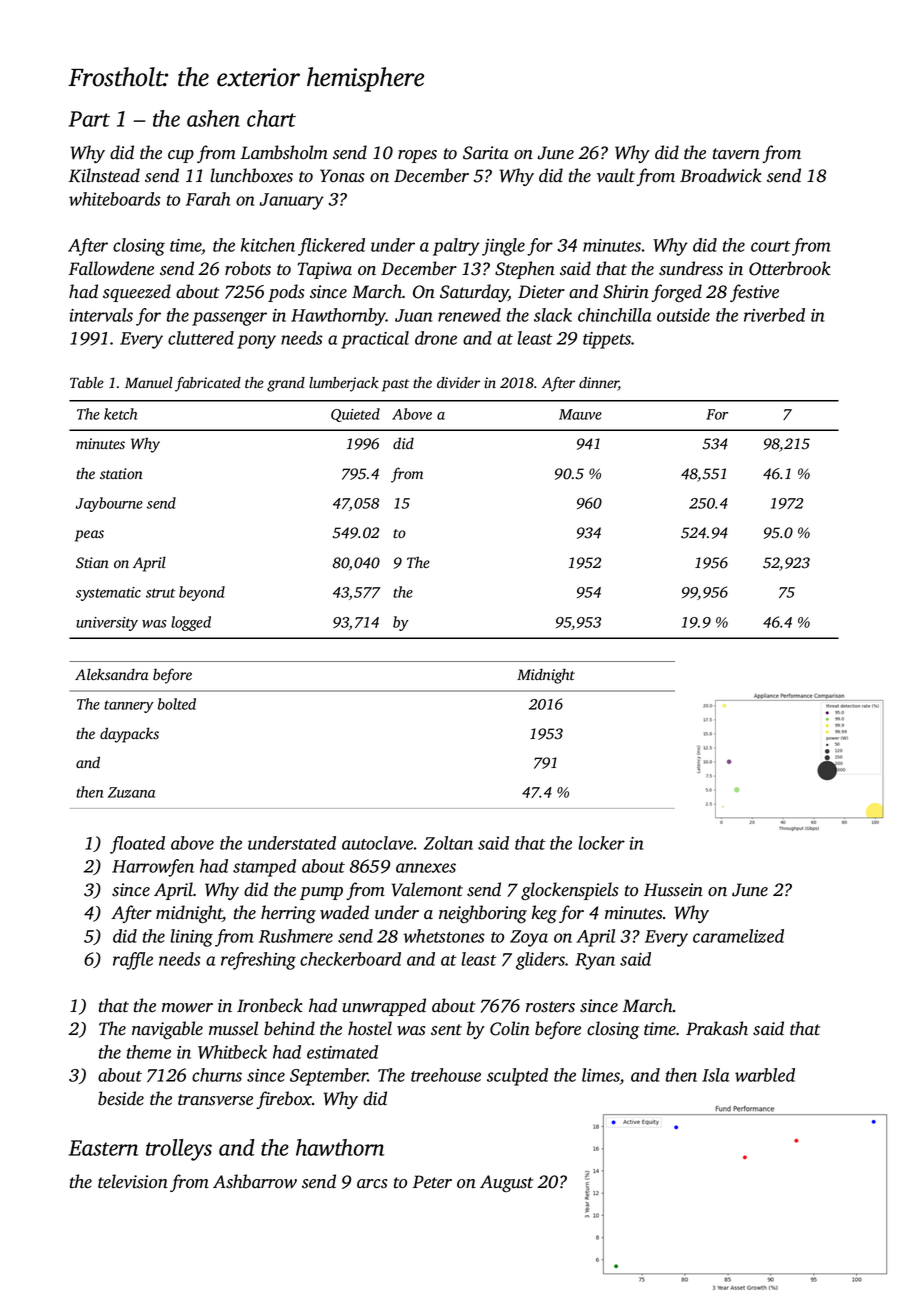 The width and height of the document is (908, 1316). What do you see at coordinates (580, 414) in the document?
I see `Mauve` at bounding box center [580, 414].
